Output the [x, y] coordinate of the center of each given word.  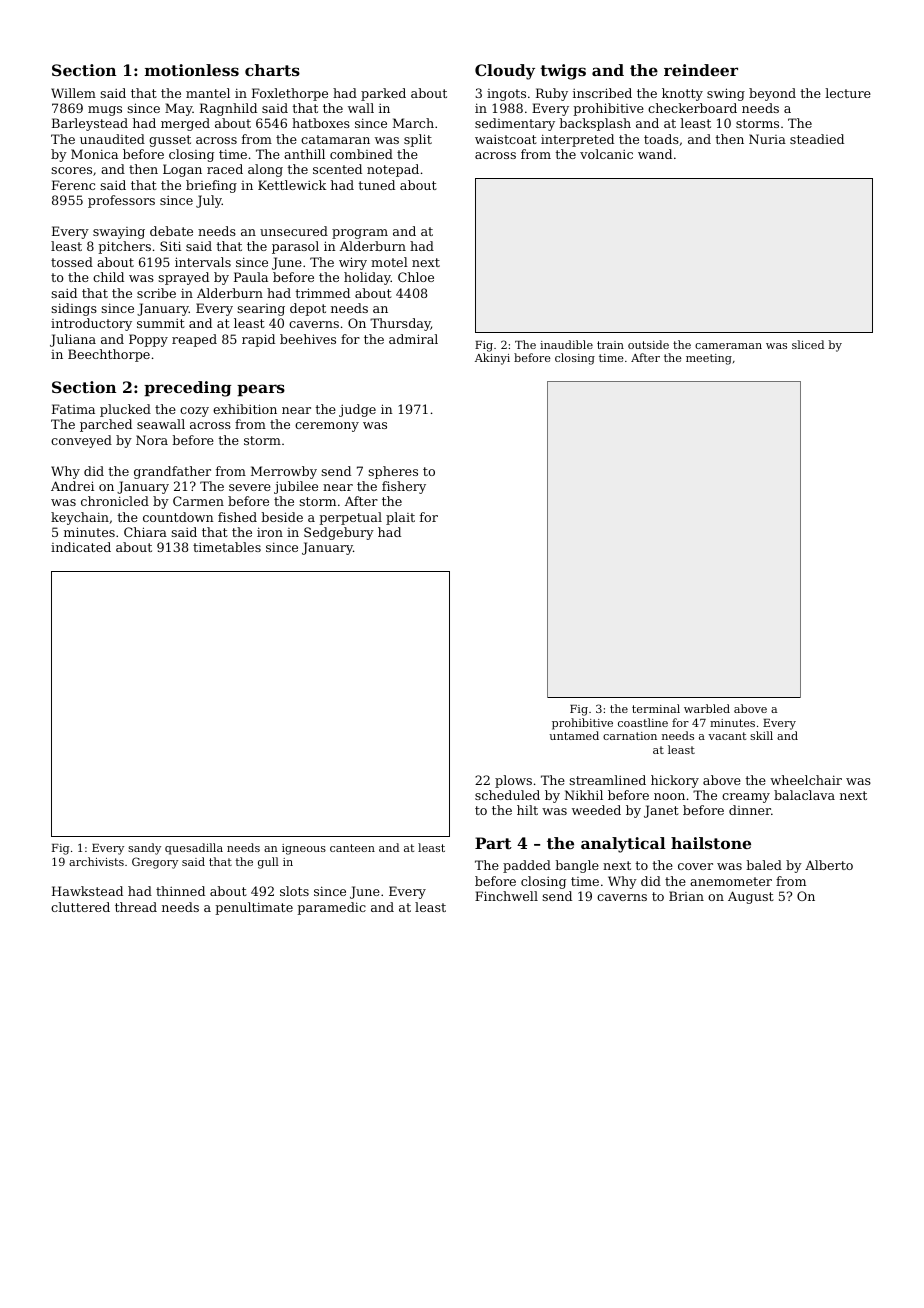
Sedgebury [339, 533]
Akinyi [492, 359]
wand [655, 154]
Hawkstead [87, 891]
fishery [404, 487]
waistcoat [506, 139]
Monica [94, 154]
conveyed [81, 441]
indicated [81, 547]
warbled [707, 708]
